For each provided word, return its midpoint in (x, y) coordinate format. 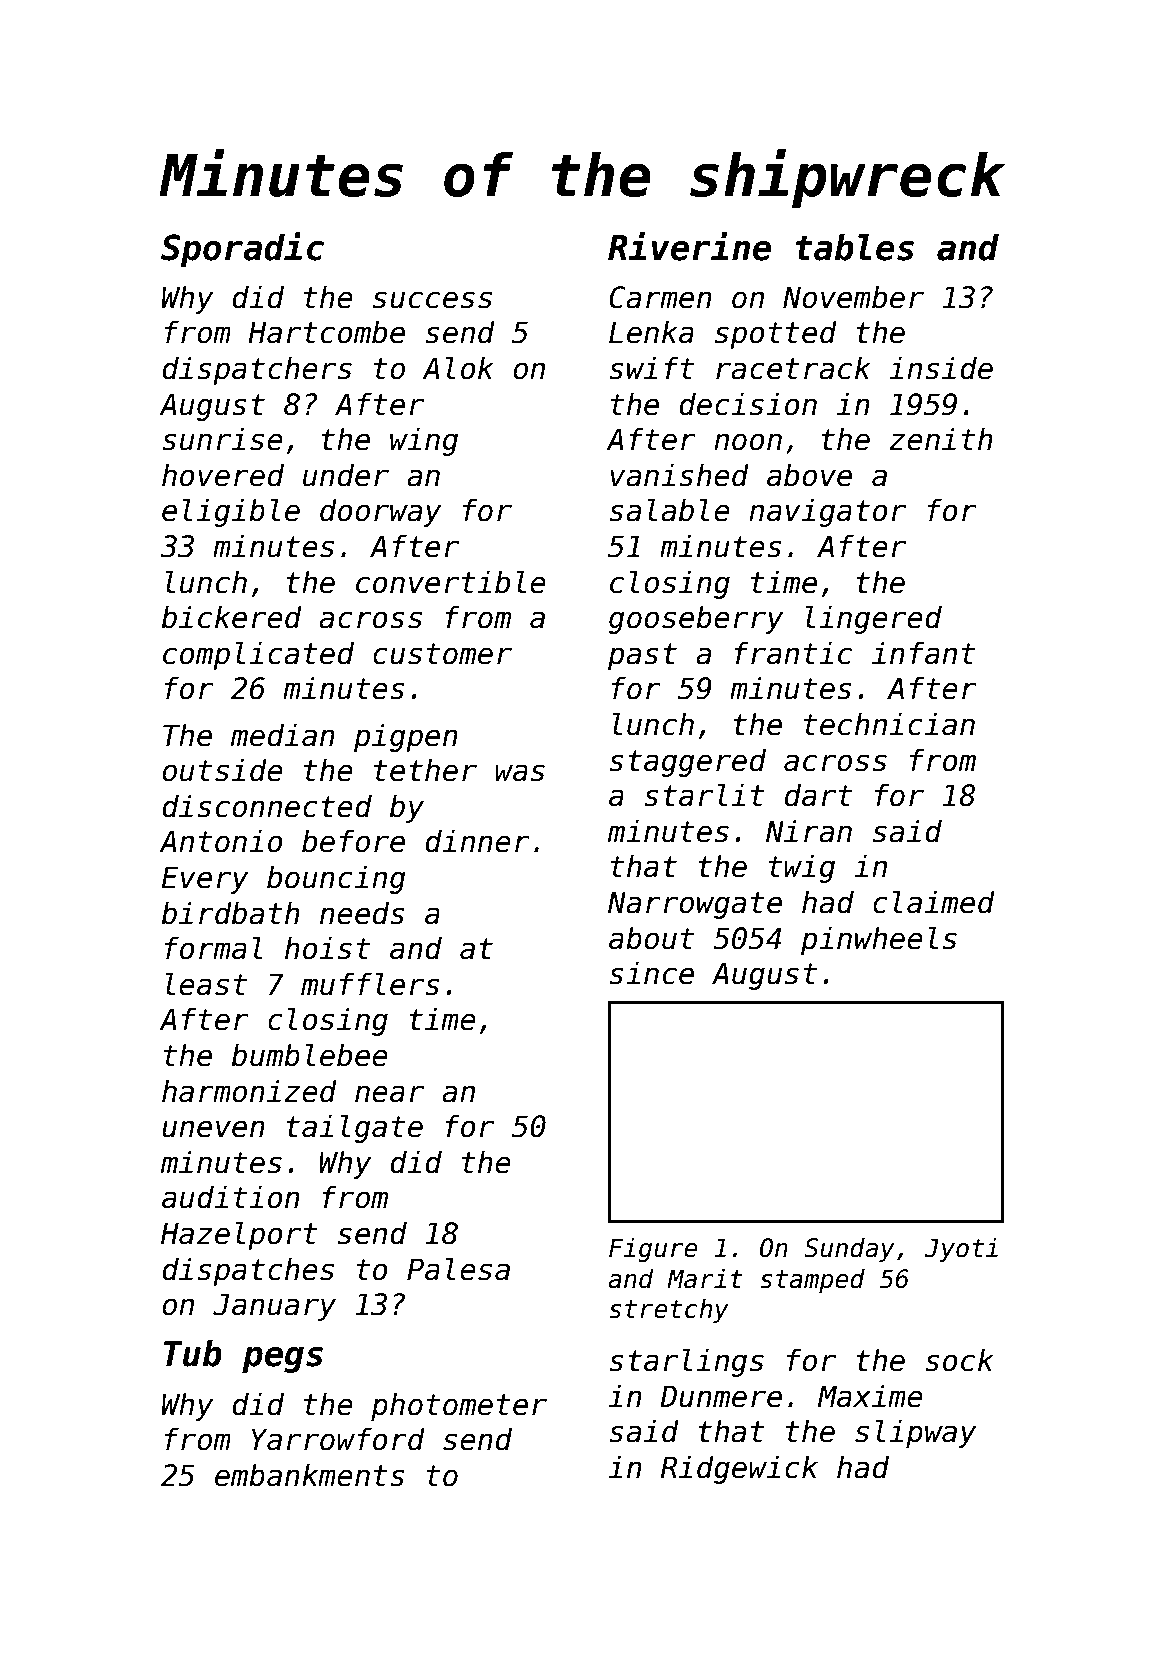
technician (889, 724)
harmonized (249, 1091)
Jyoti (961, 1250)
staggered (687, 762)
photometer (459, 1406)
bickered (232, 617)
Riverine (689, 246)
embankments (309, 1475)
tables (854, 247)
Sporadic (242, 249)
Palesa (458, 1269)
